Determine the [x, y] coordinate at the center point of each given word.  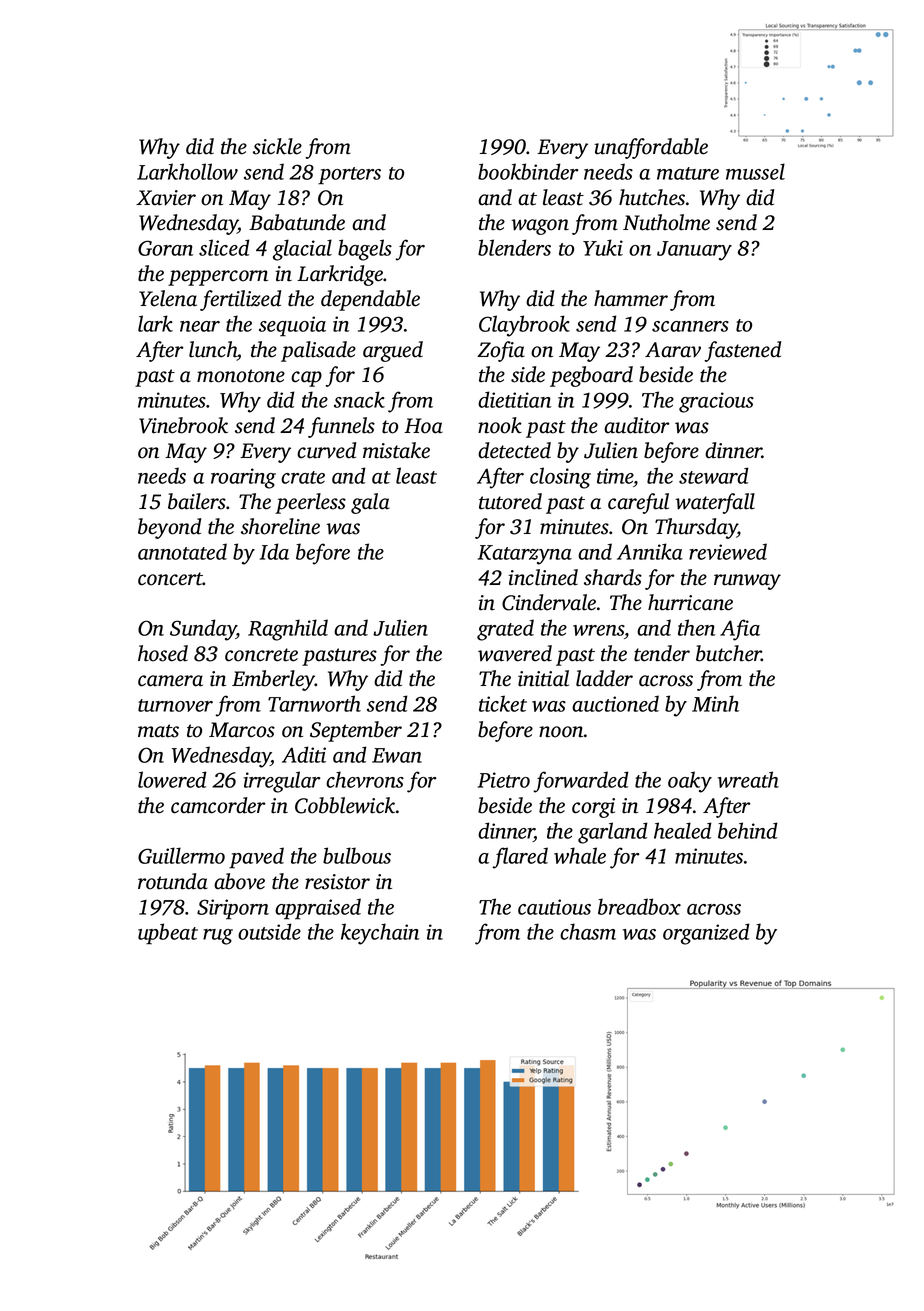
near [200, 326]
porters [349, 176]
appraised [318, 909]
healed [683, 830]
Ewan [397, 755]
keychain [380, 934]
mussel [755, 171]
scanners [690, 326]
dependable [370, 300]
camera [170, 681]
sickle [277, 146]
